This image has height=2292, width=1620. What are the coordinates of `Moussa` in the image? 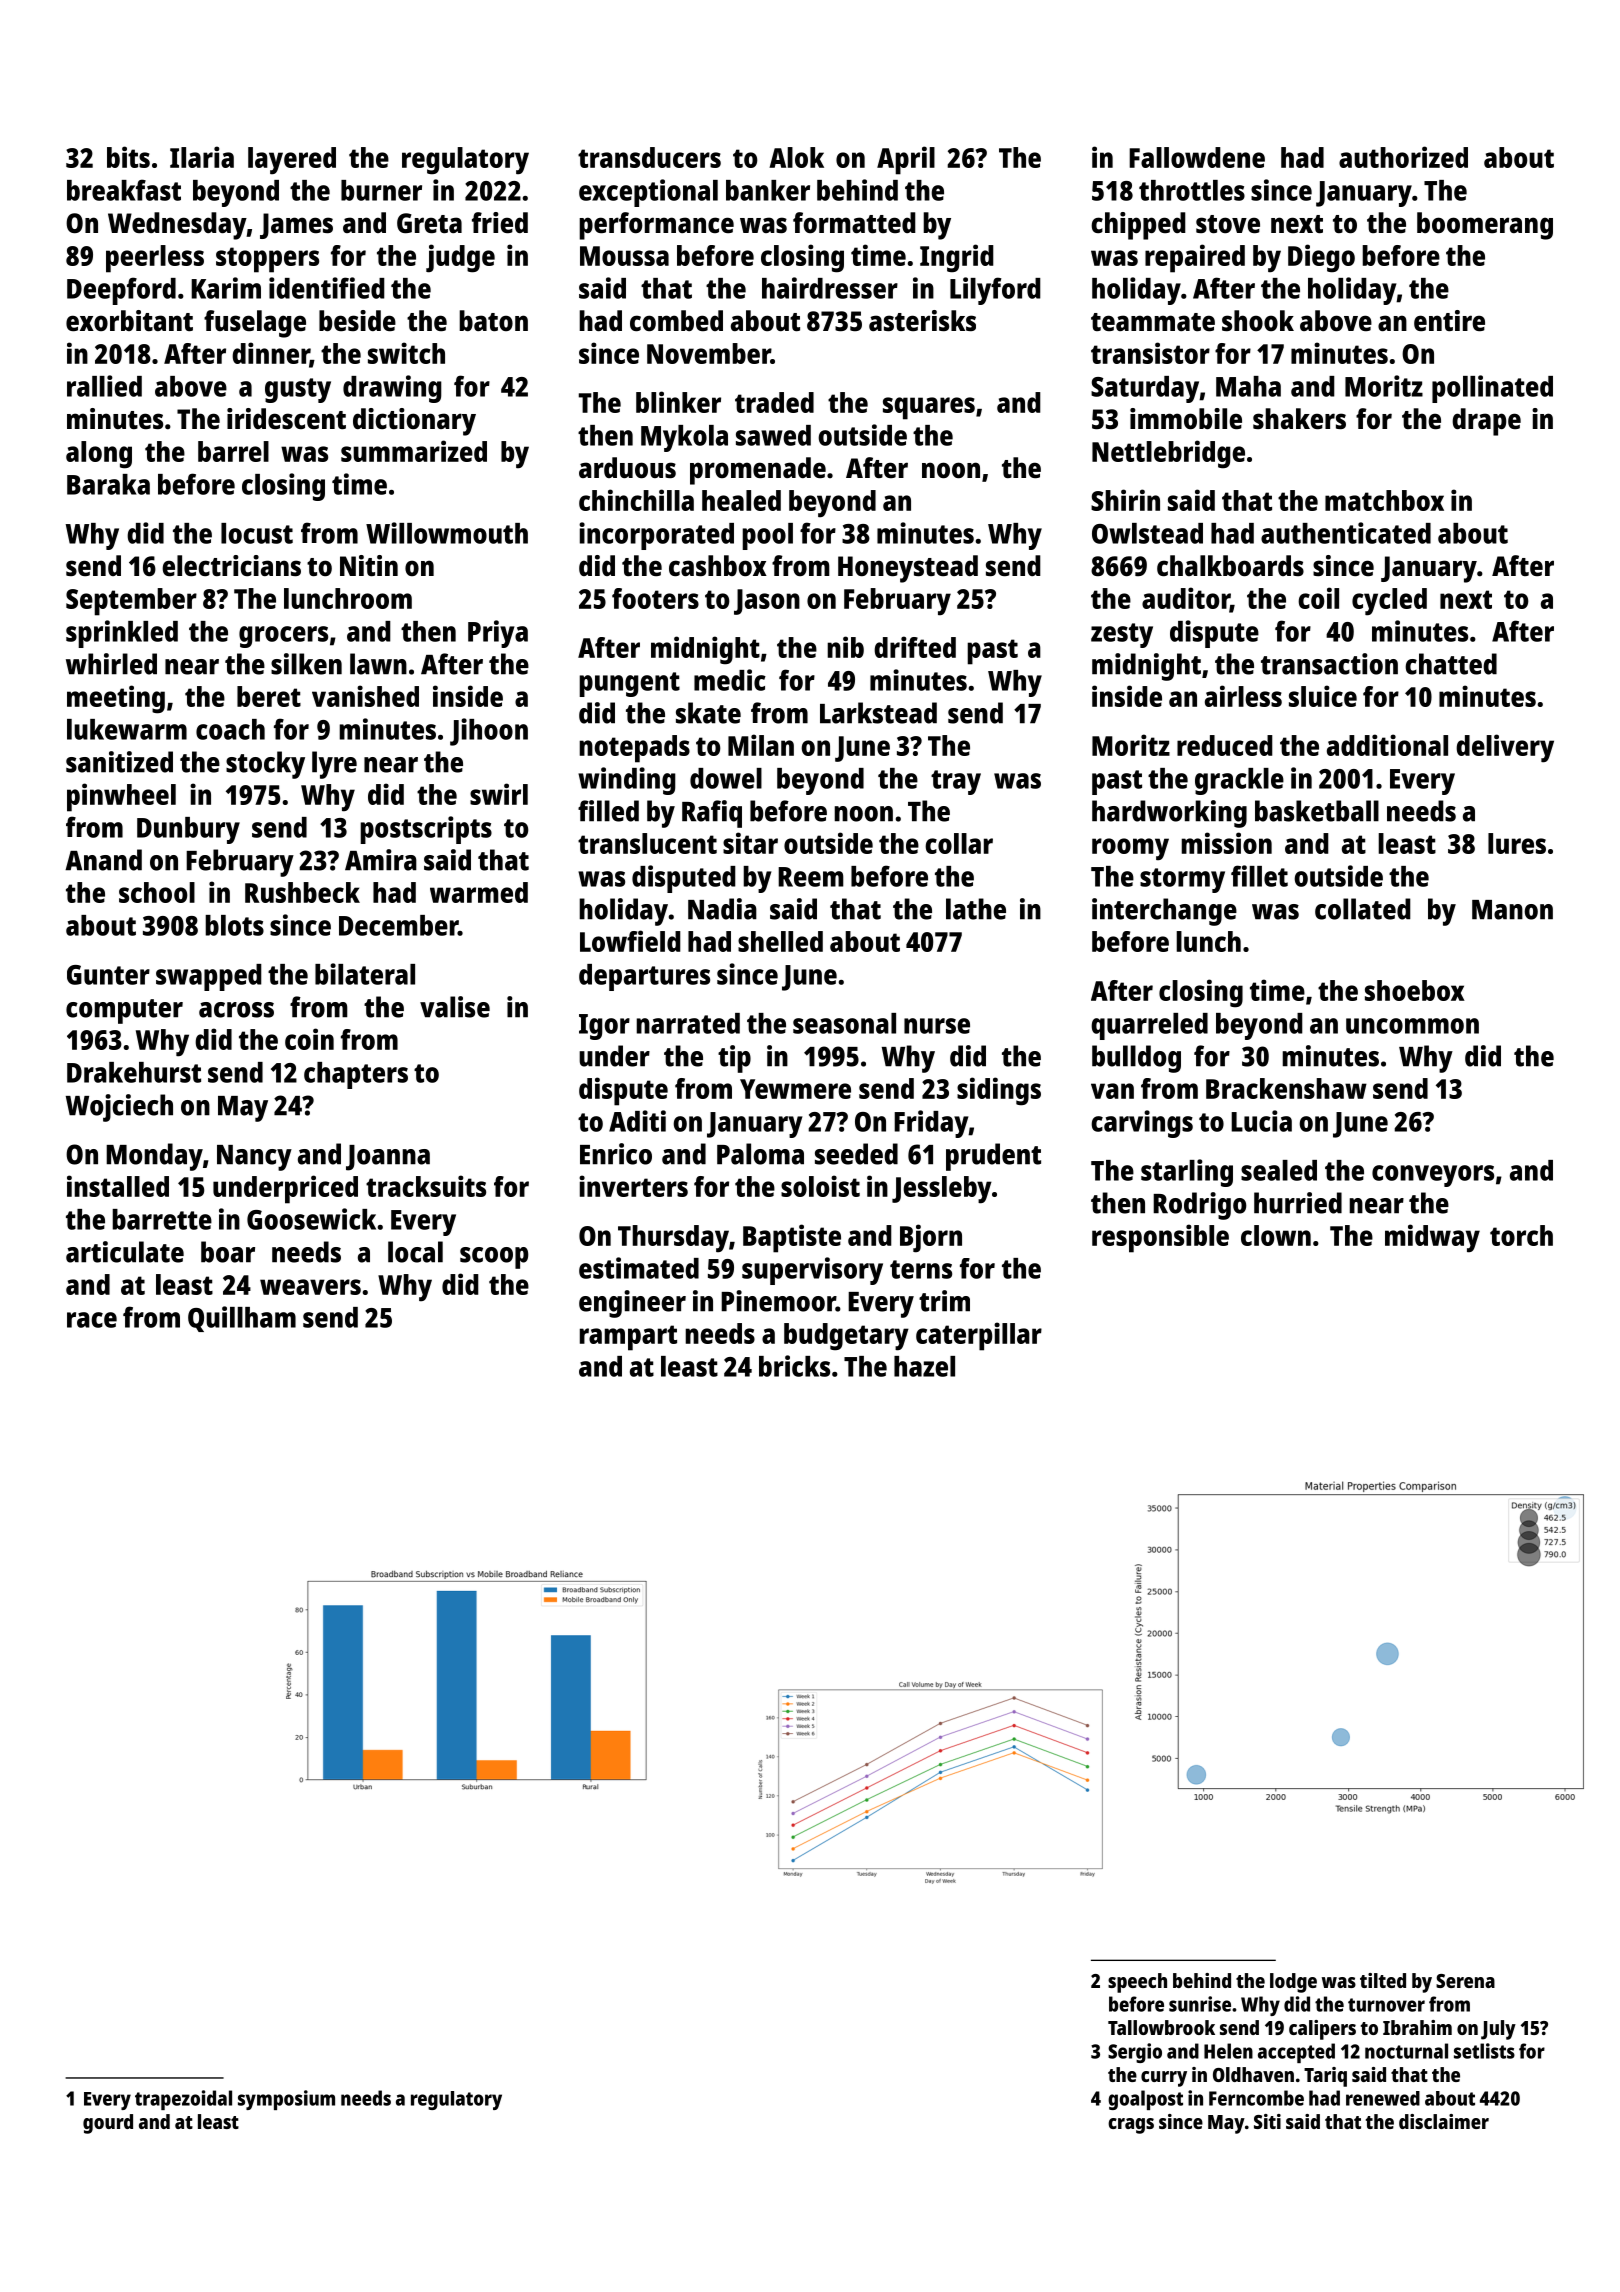 It's located at (624, 256).
